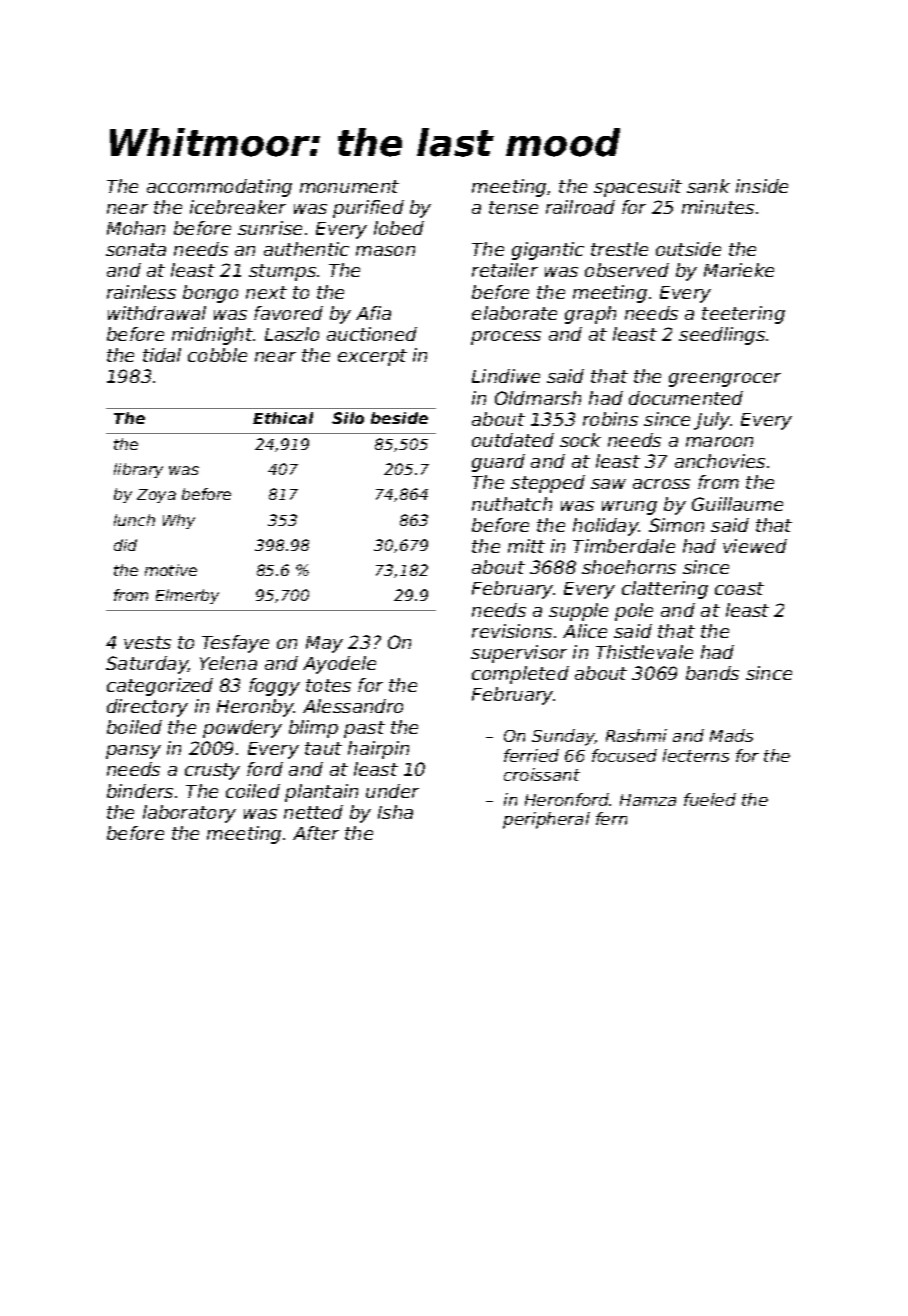 This document has height=1316, width=908. I want to click on directory, so click(147, 708).
